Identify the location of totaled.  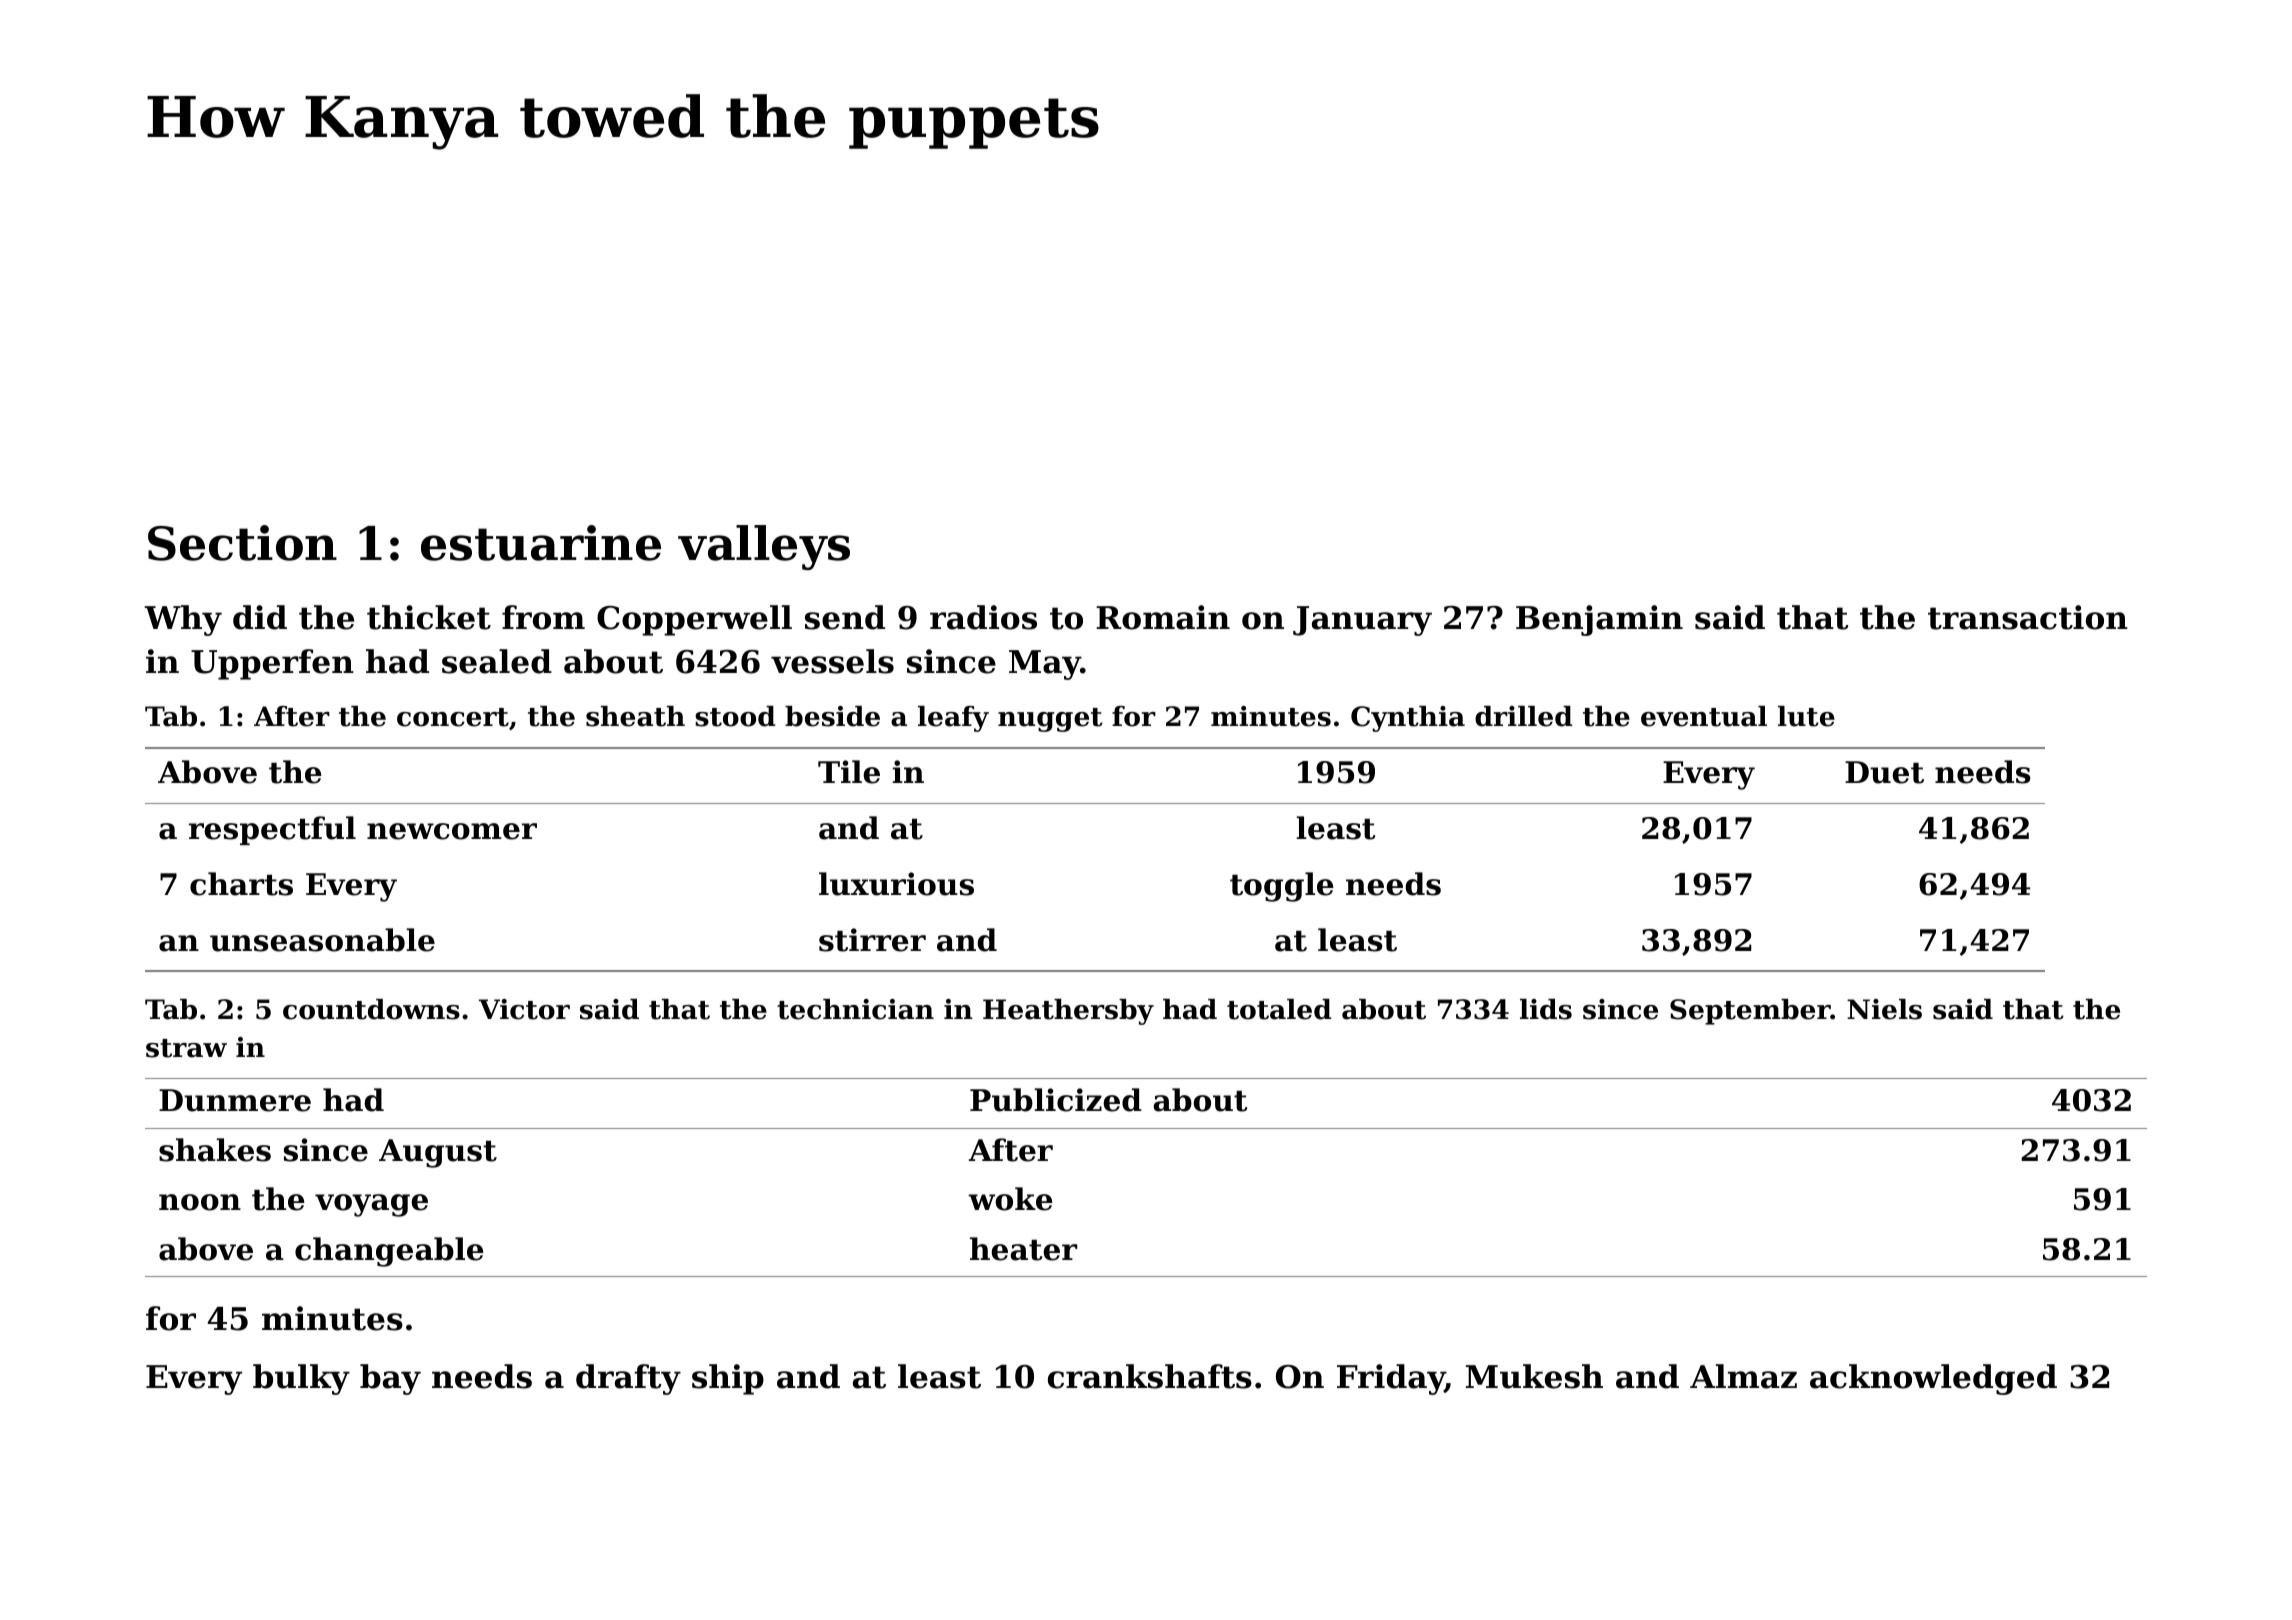
(1279, 1009).
